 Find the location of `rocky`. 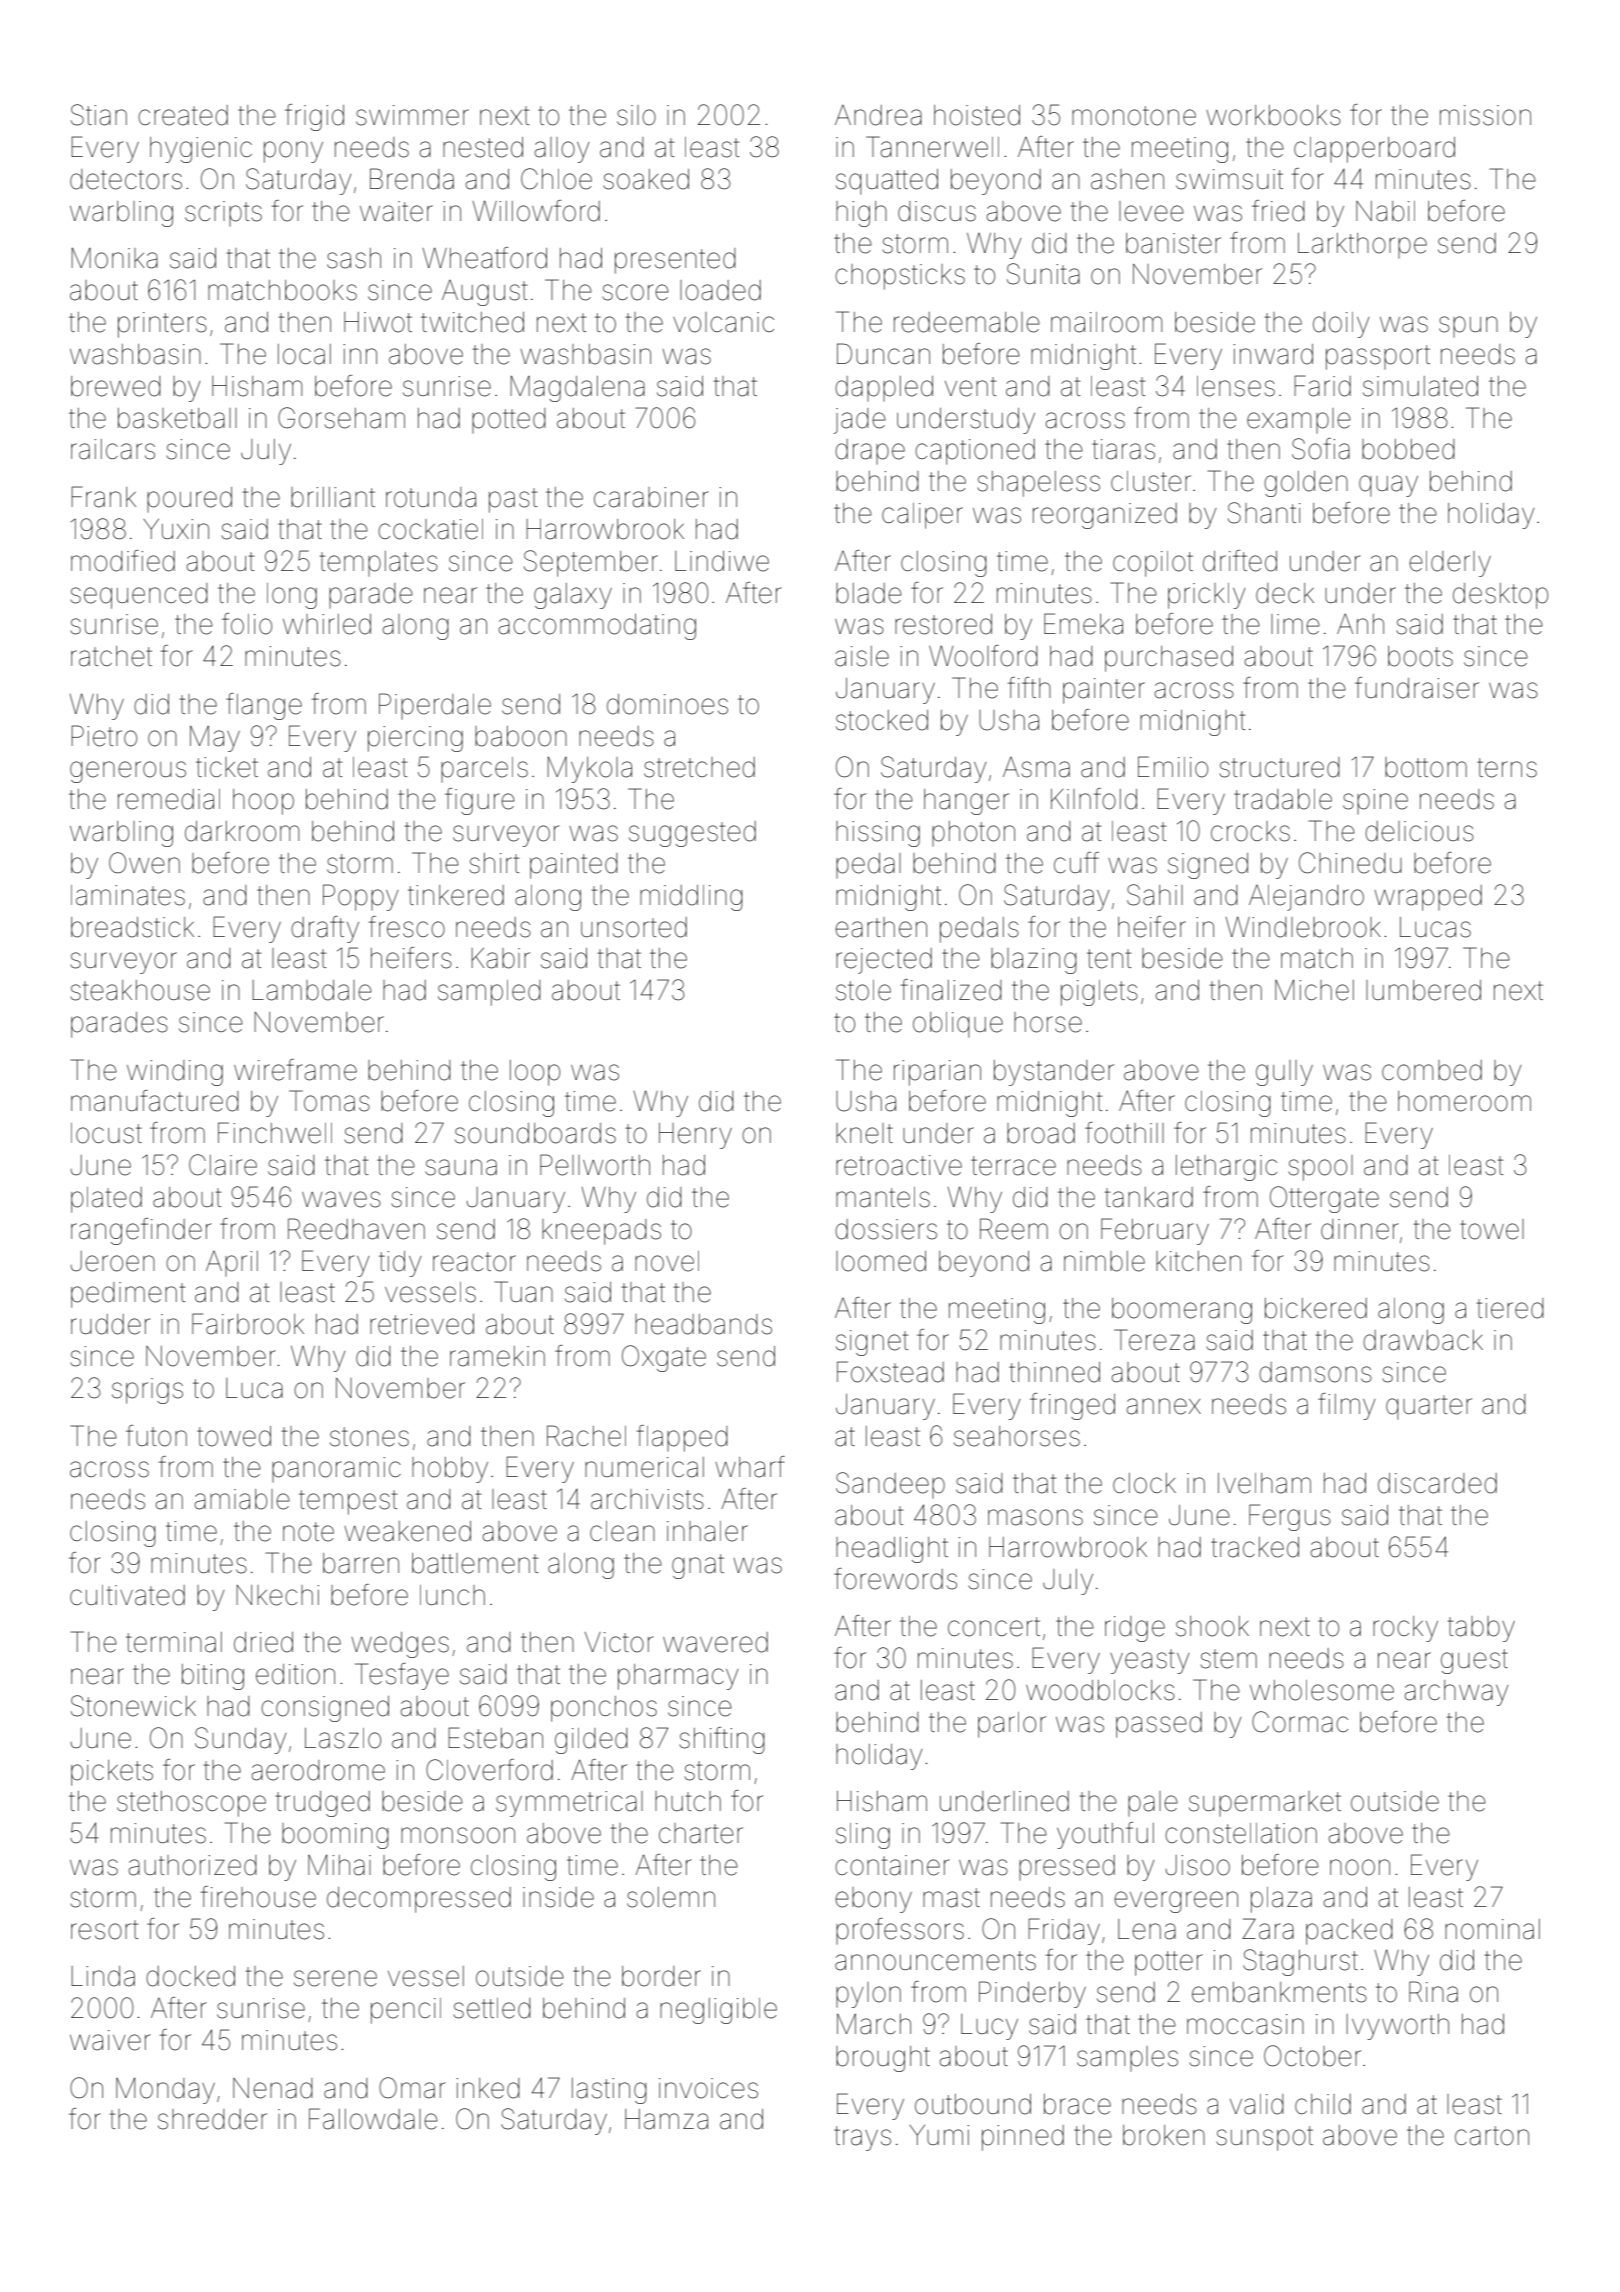

rocky is located at coordinates (1405, 1629).
